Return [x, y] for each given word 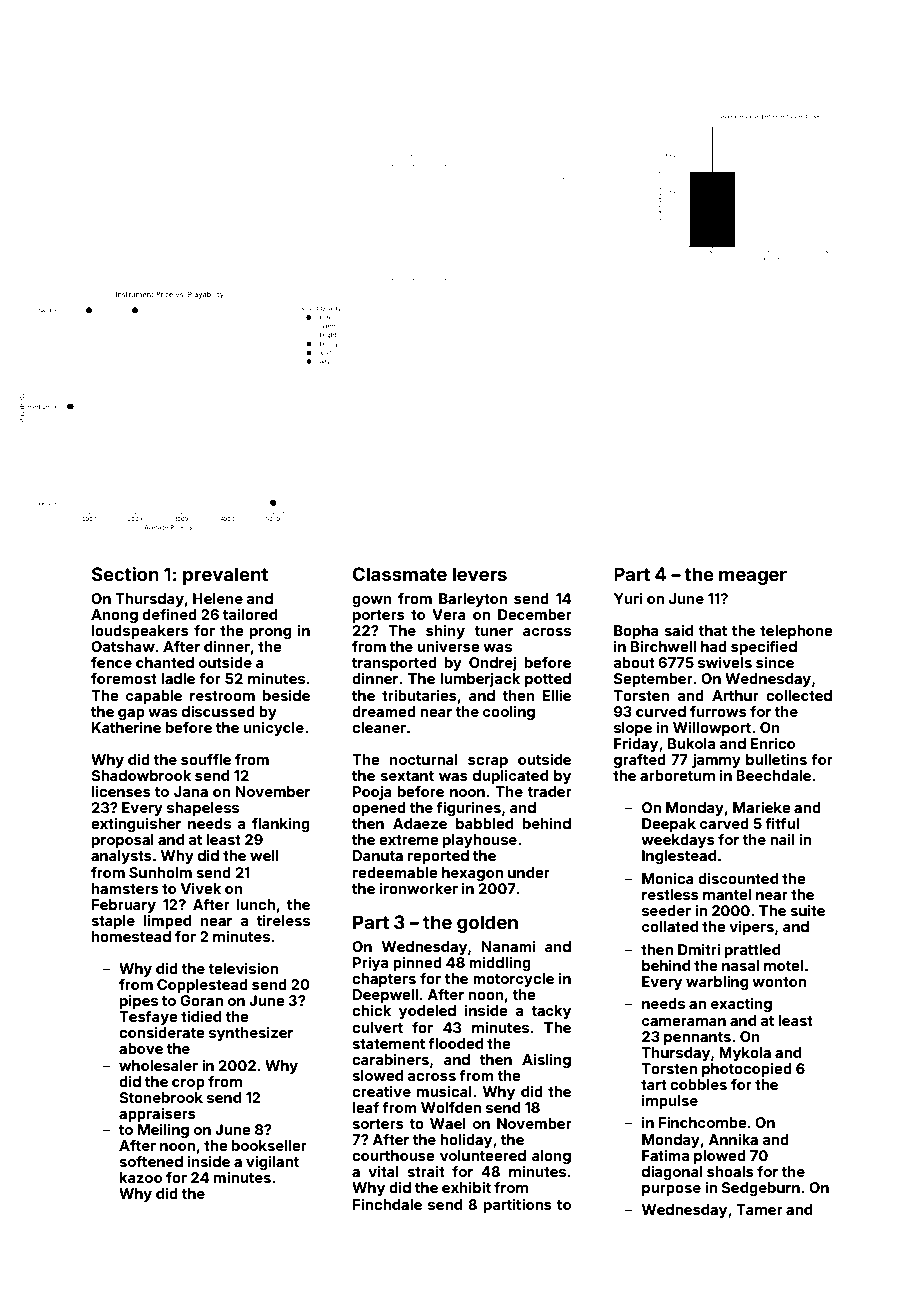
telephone [796, 632]
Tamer [759, 1209]
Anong [114, 616]
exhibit [466, 1187]
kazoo [141, 1177]
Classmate [400, 574]
